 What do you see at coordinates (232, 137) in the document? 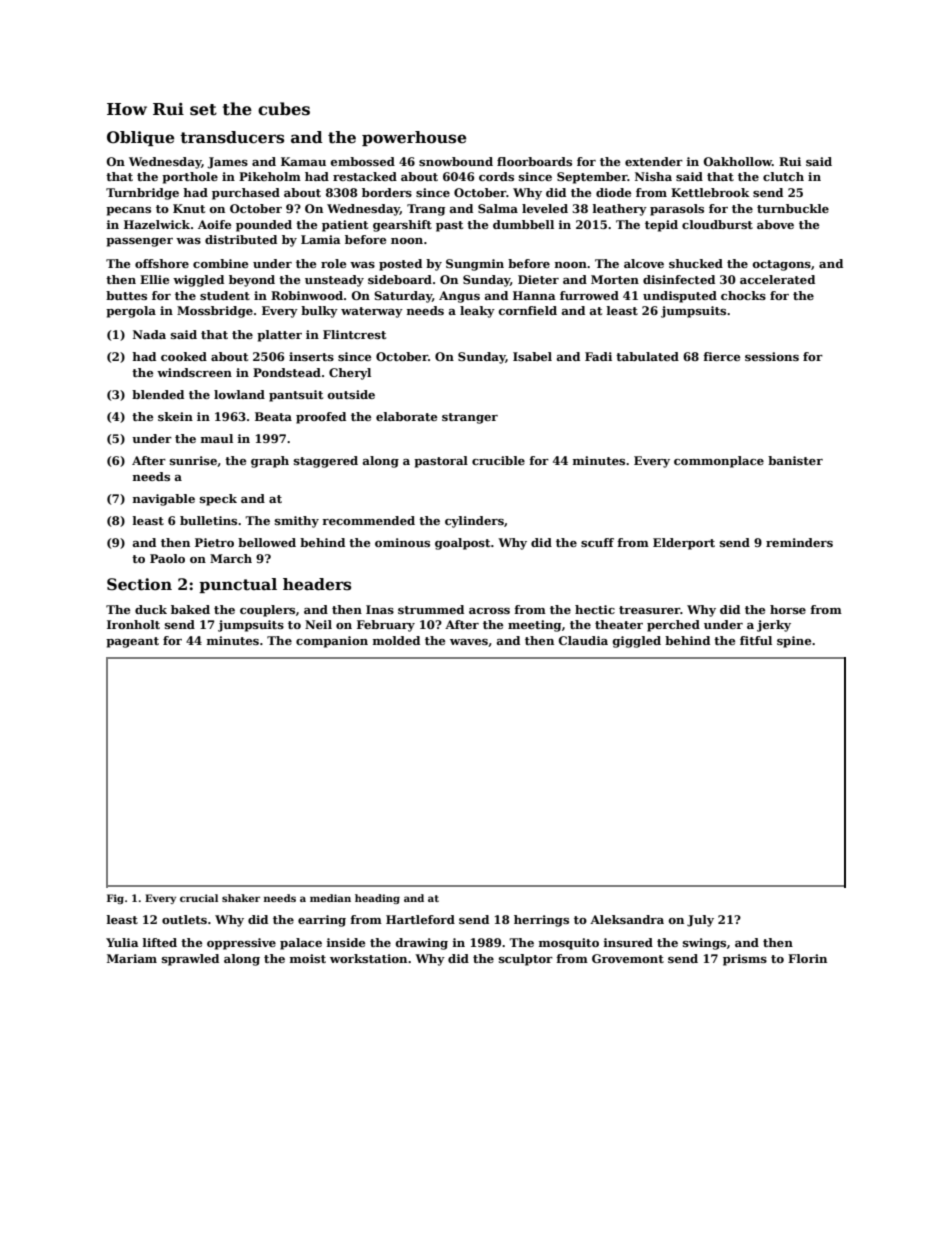
I see `transducers` at bounding box center [232, 137].
